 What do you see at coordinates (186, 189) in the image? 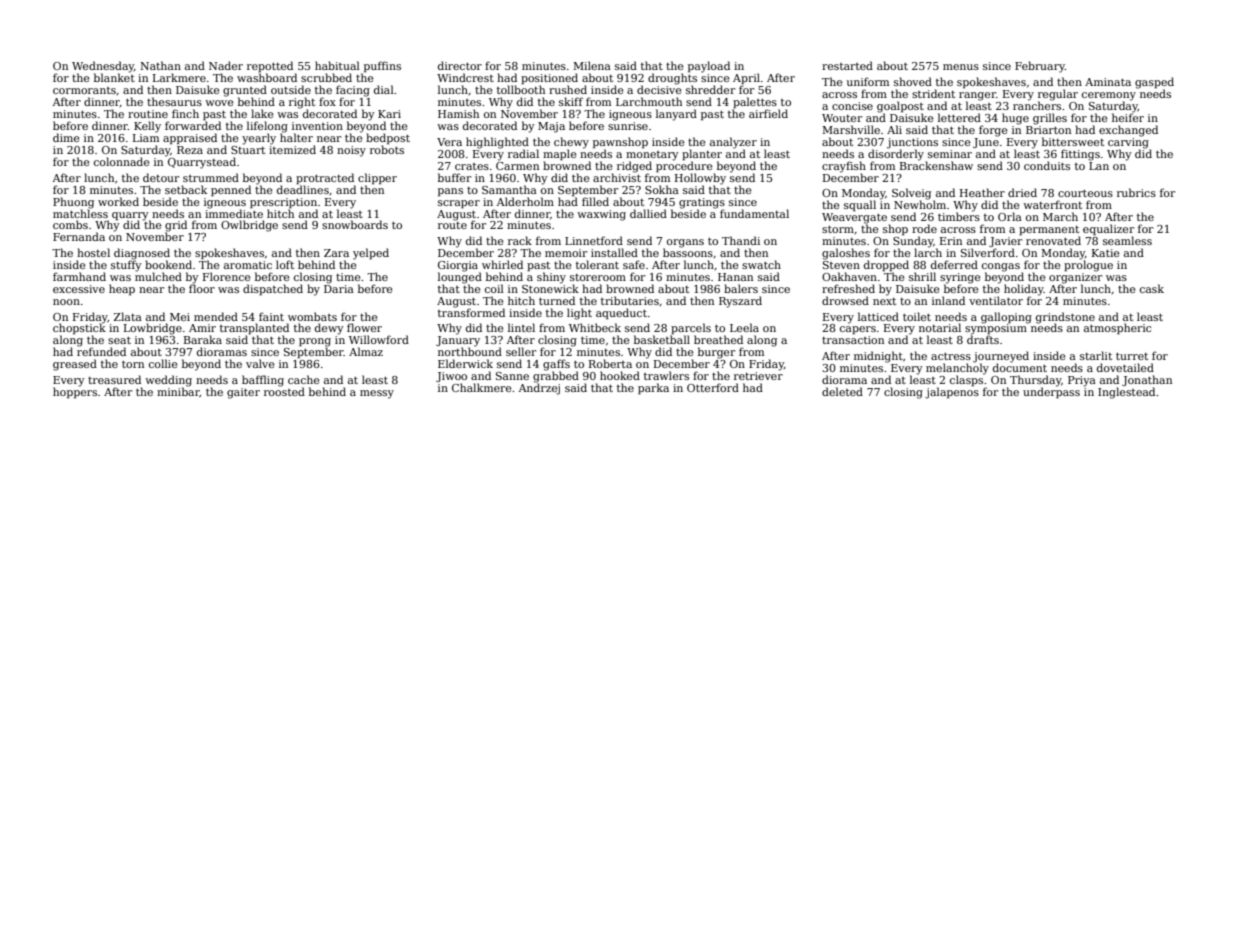
I see `setback` at bounding box center [186, 189].
